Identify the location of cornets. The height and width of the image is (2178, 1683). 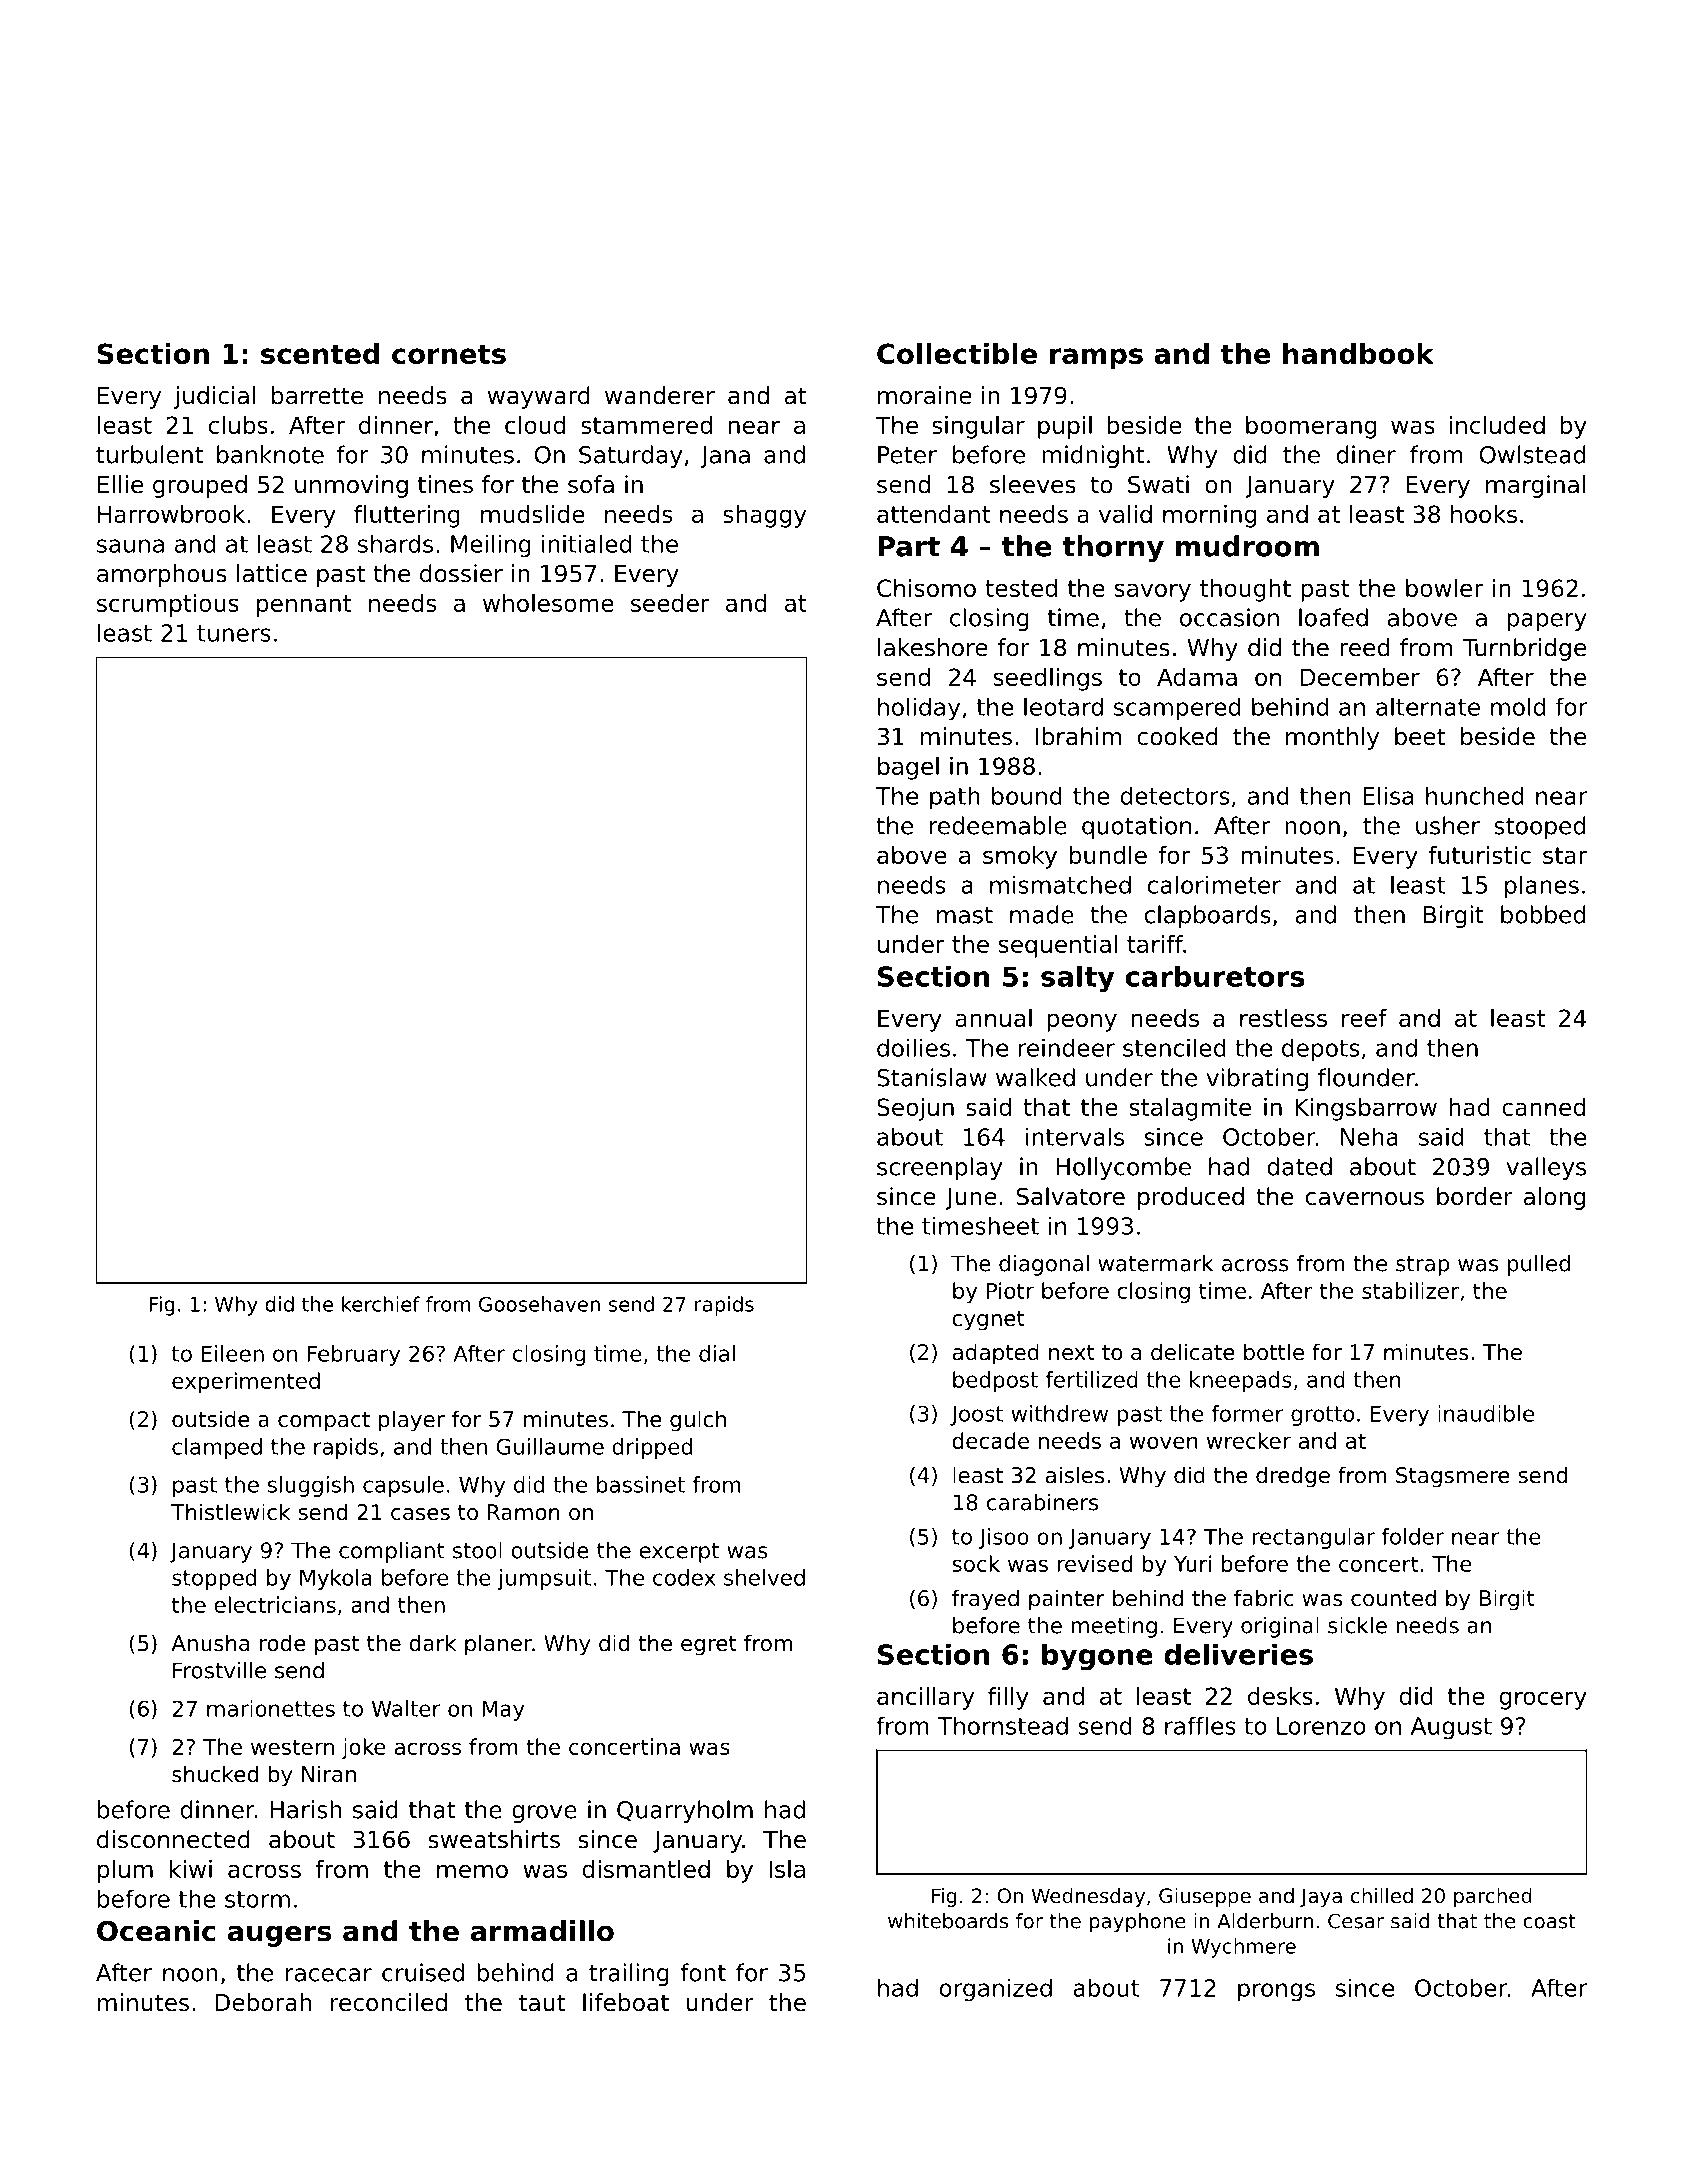
(449, 354).
